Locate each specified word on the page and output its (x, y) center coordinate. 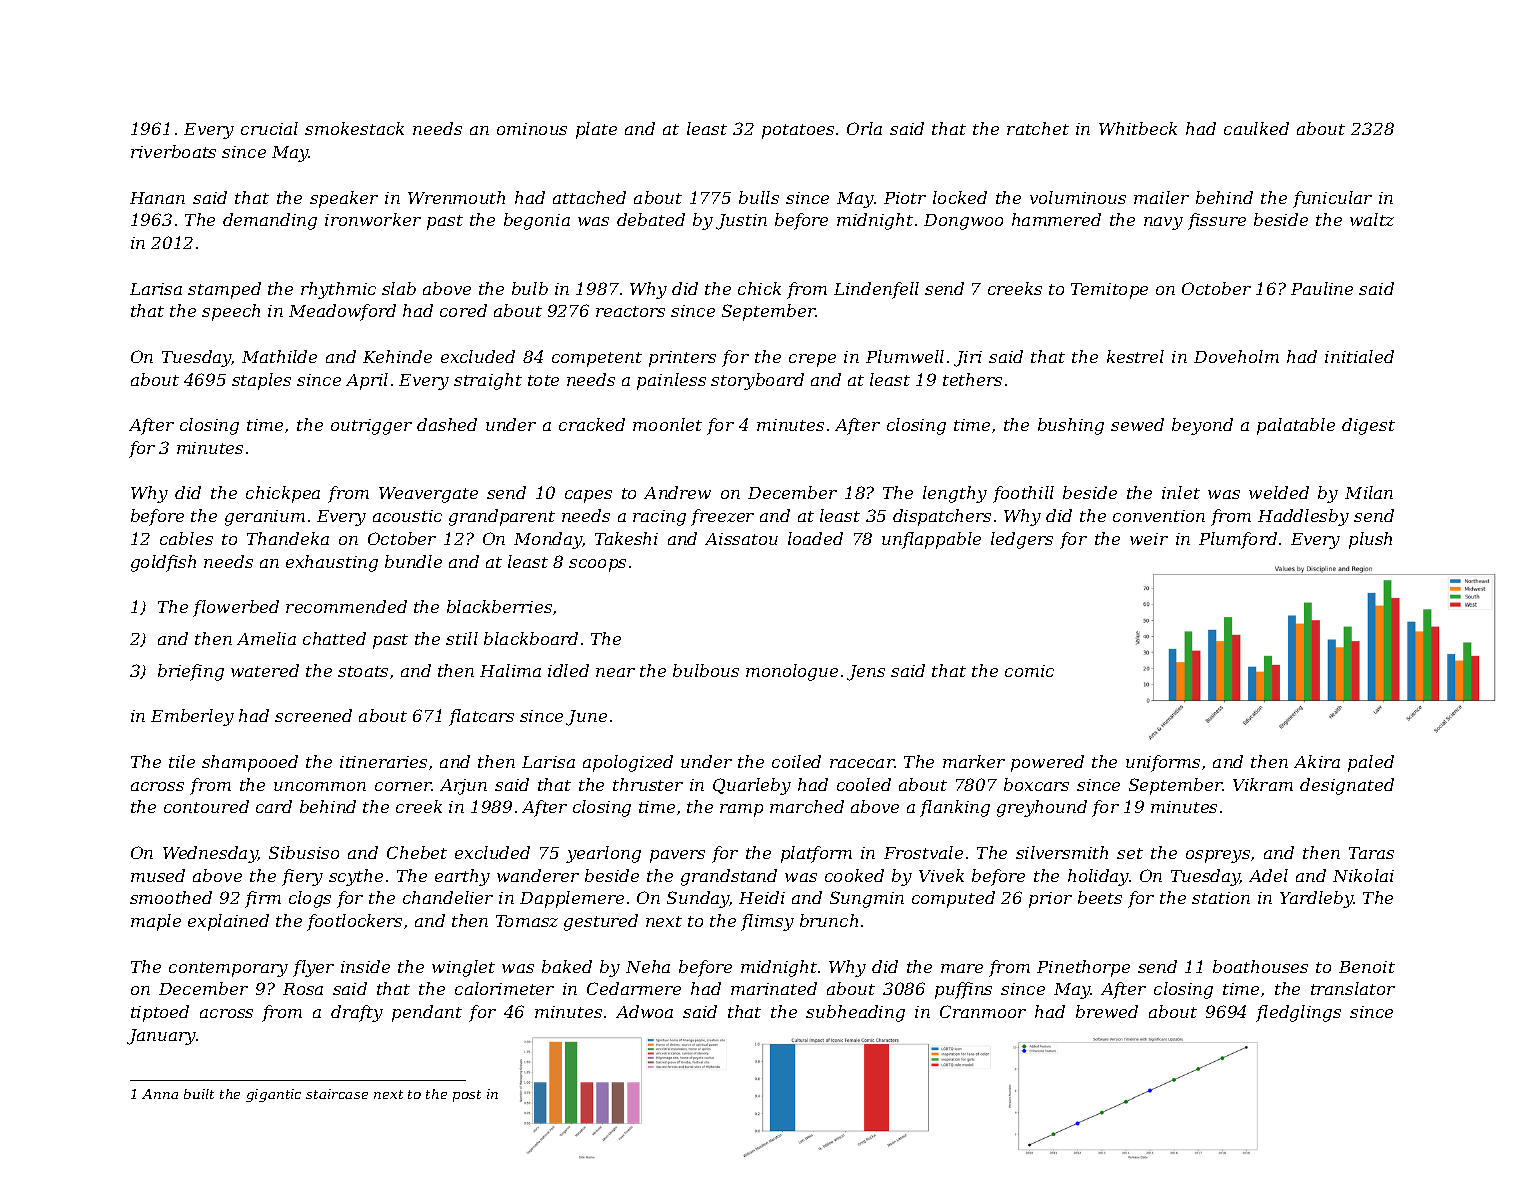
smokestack (354, 128)
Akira (1317, 761)
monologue (792, 672)
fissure (1217, 221)
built (199, 1094)
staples (261, 381)
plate (596, 130)
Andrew (677, 492)
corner (403, 786)
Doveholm (1236, 356)
